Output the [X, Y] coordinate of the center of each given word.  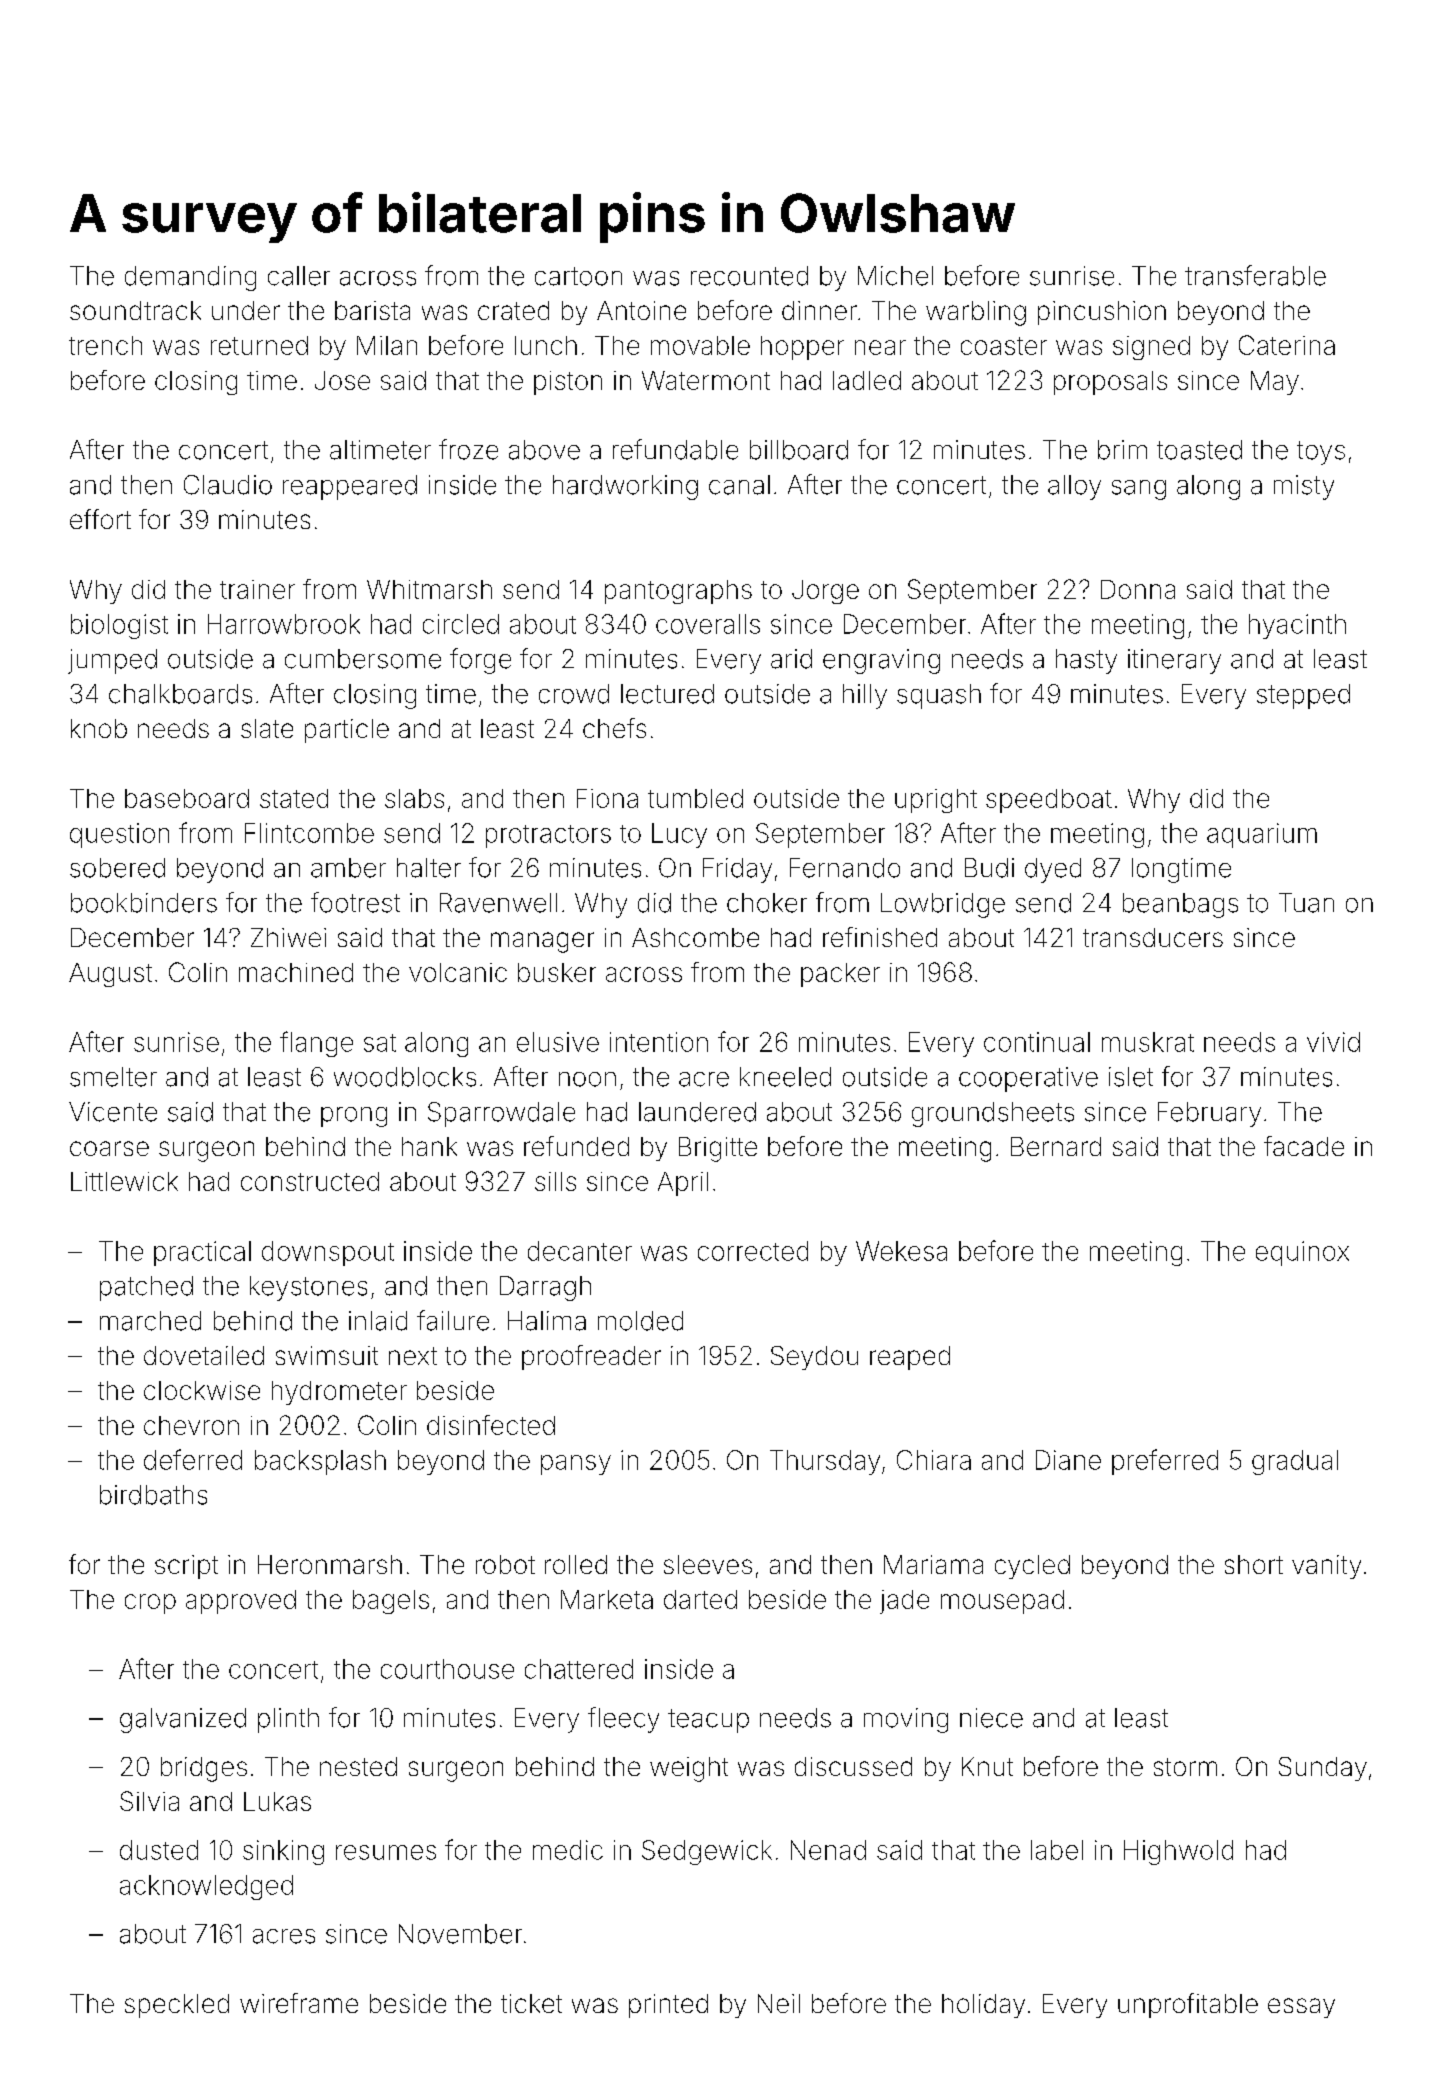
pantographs [678, 592]
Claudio [228, 485]
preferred [1165, 1462]
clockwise [202, 1390]
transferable [1255, 275]
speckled [177, 2006]
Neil [779, 2003]
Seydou [814, 1358]
